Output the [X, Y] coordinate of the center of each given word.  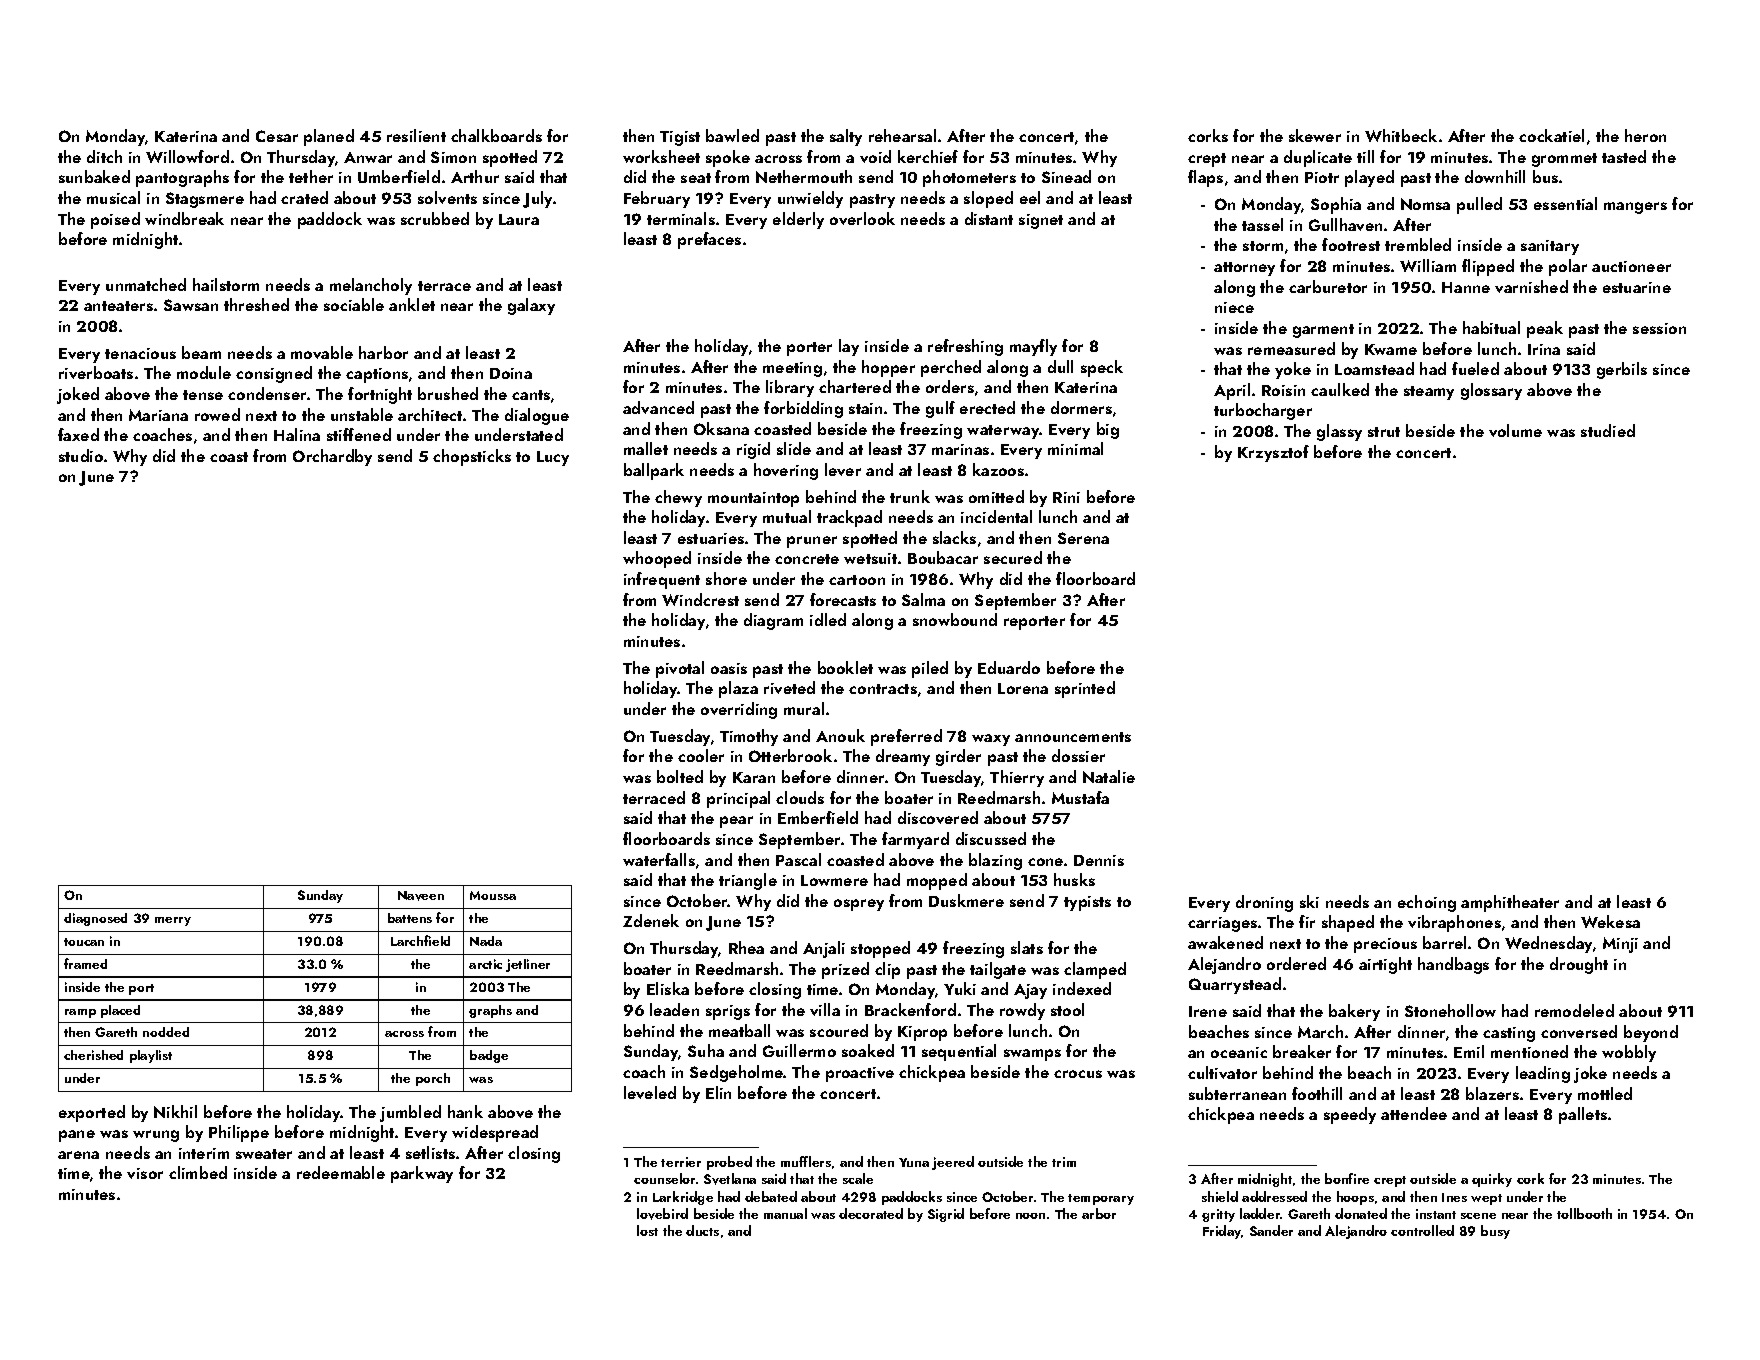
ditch [104, 156]
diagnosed [95, 919]
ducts [702, 1230]
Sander [1271, 1230]
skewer [1315, 135]
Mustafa [1080, 797]
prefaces [709, 240]
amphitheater [1510, 903]
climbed [198, 1172]
